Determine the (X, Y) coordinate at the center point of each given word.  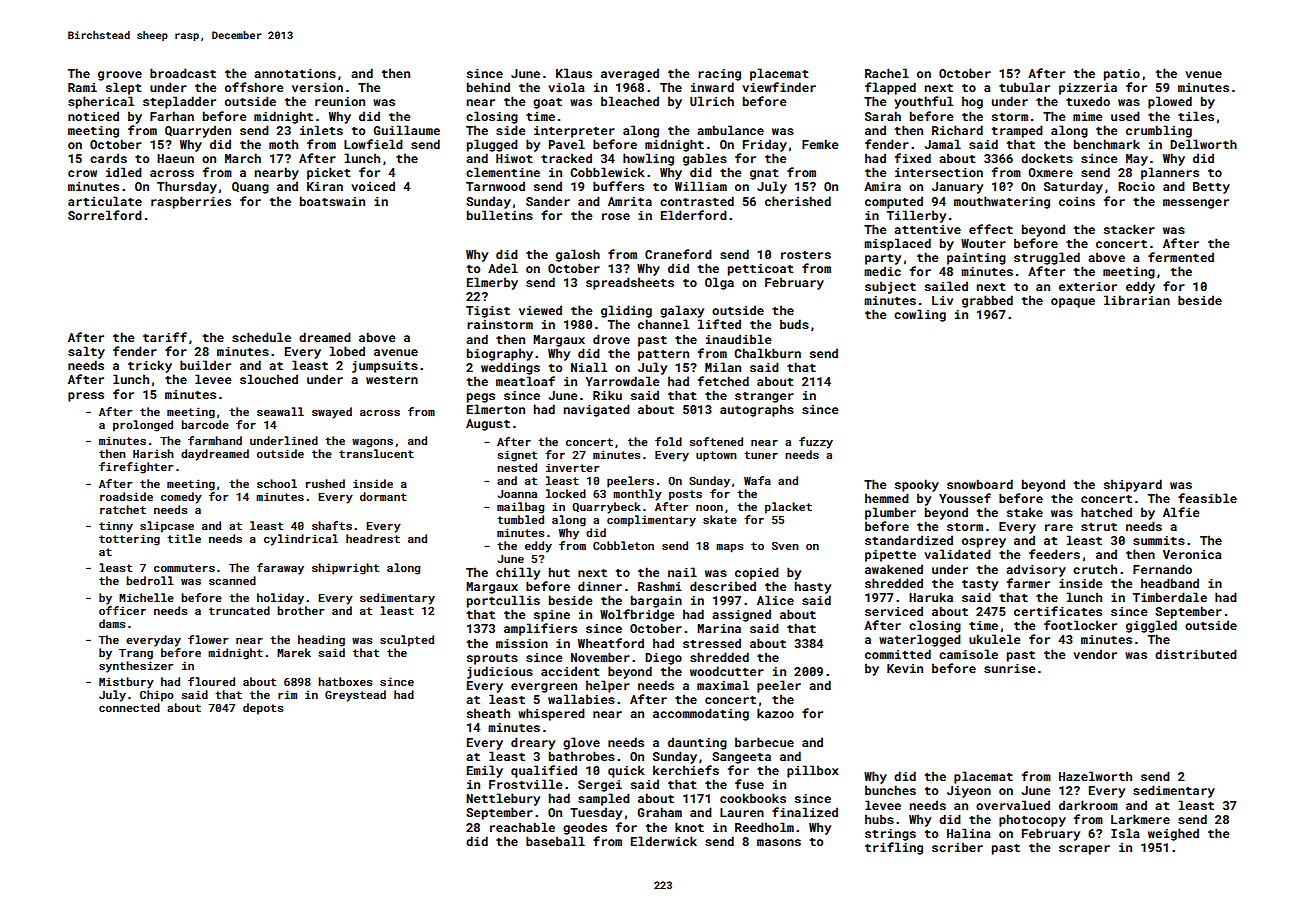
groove (120, 76)
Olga (719, 283)
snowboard (980, 484)
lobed (347, 351)
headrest (373, 538)
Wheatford (611, 643)
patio (1122, 75)
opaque (1073, 303)
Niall (589, 367)
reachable (522, 827)
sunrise (1010, 668)
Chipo (157, 696)
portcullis (503, 601)
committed (898, 654)
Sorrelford (105, 215)
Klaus (574, 73)
